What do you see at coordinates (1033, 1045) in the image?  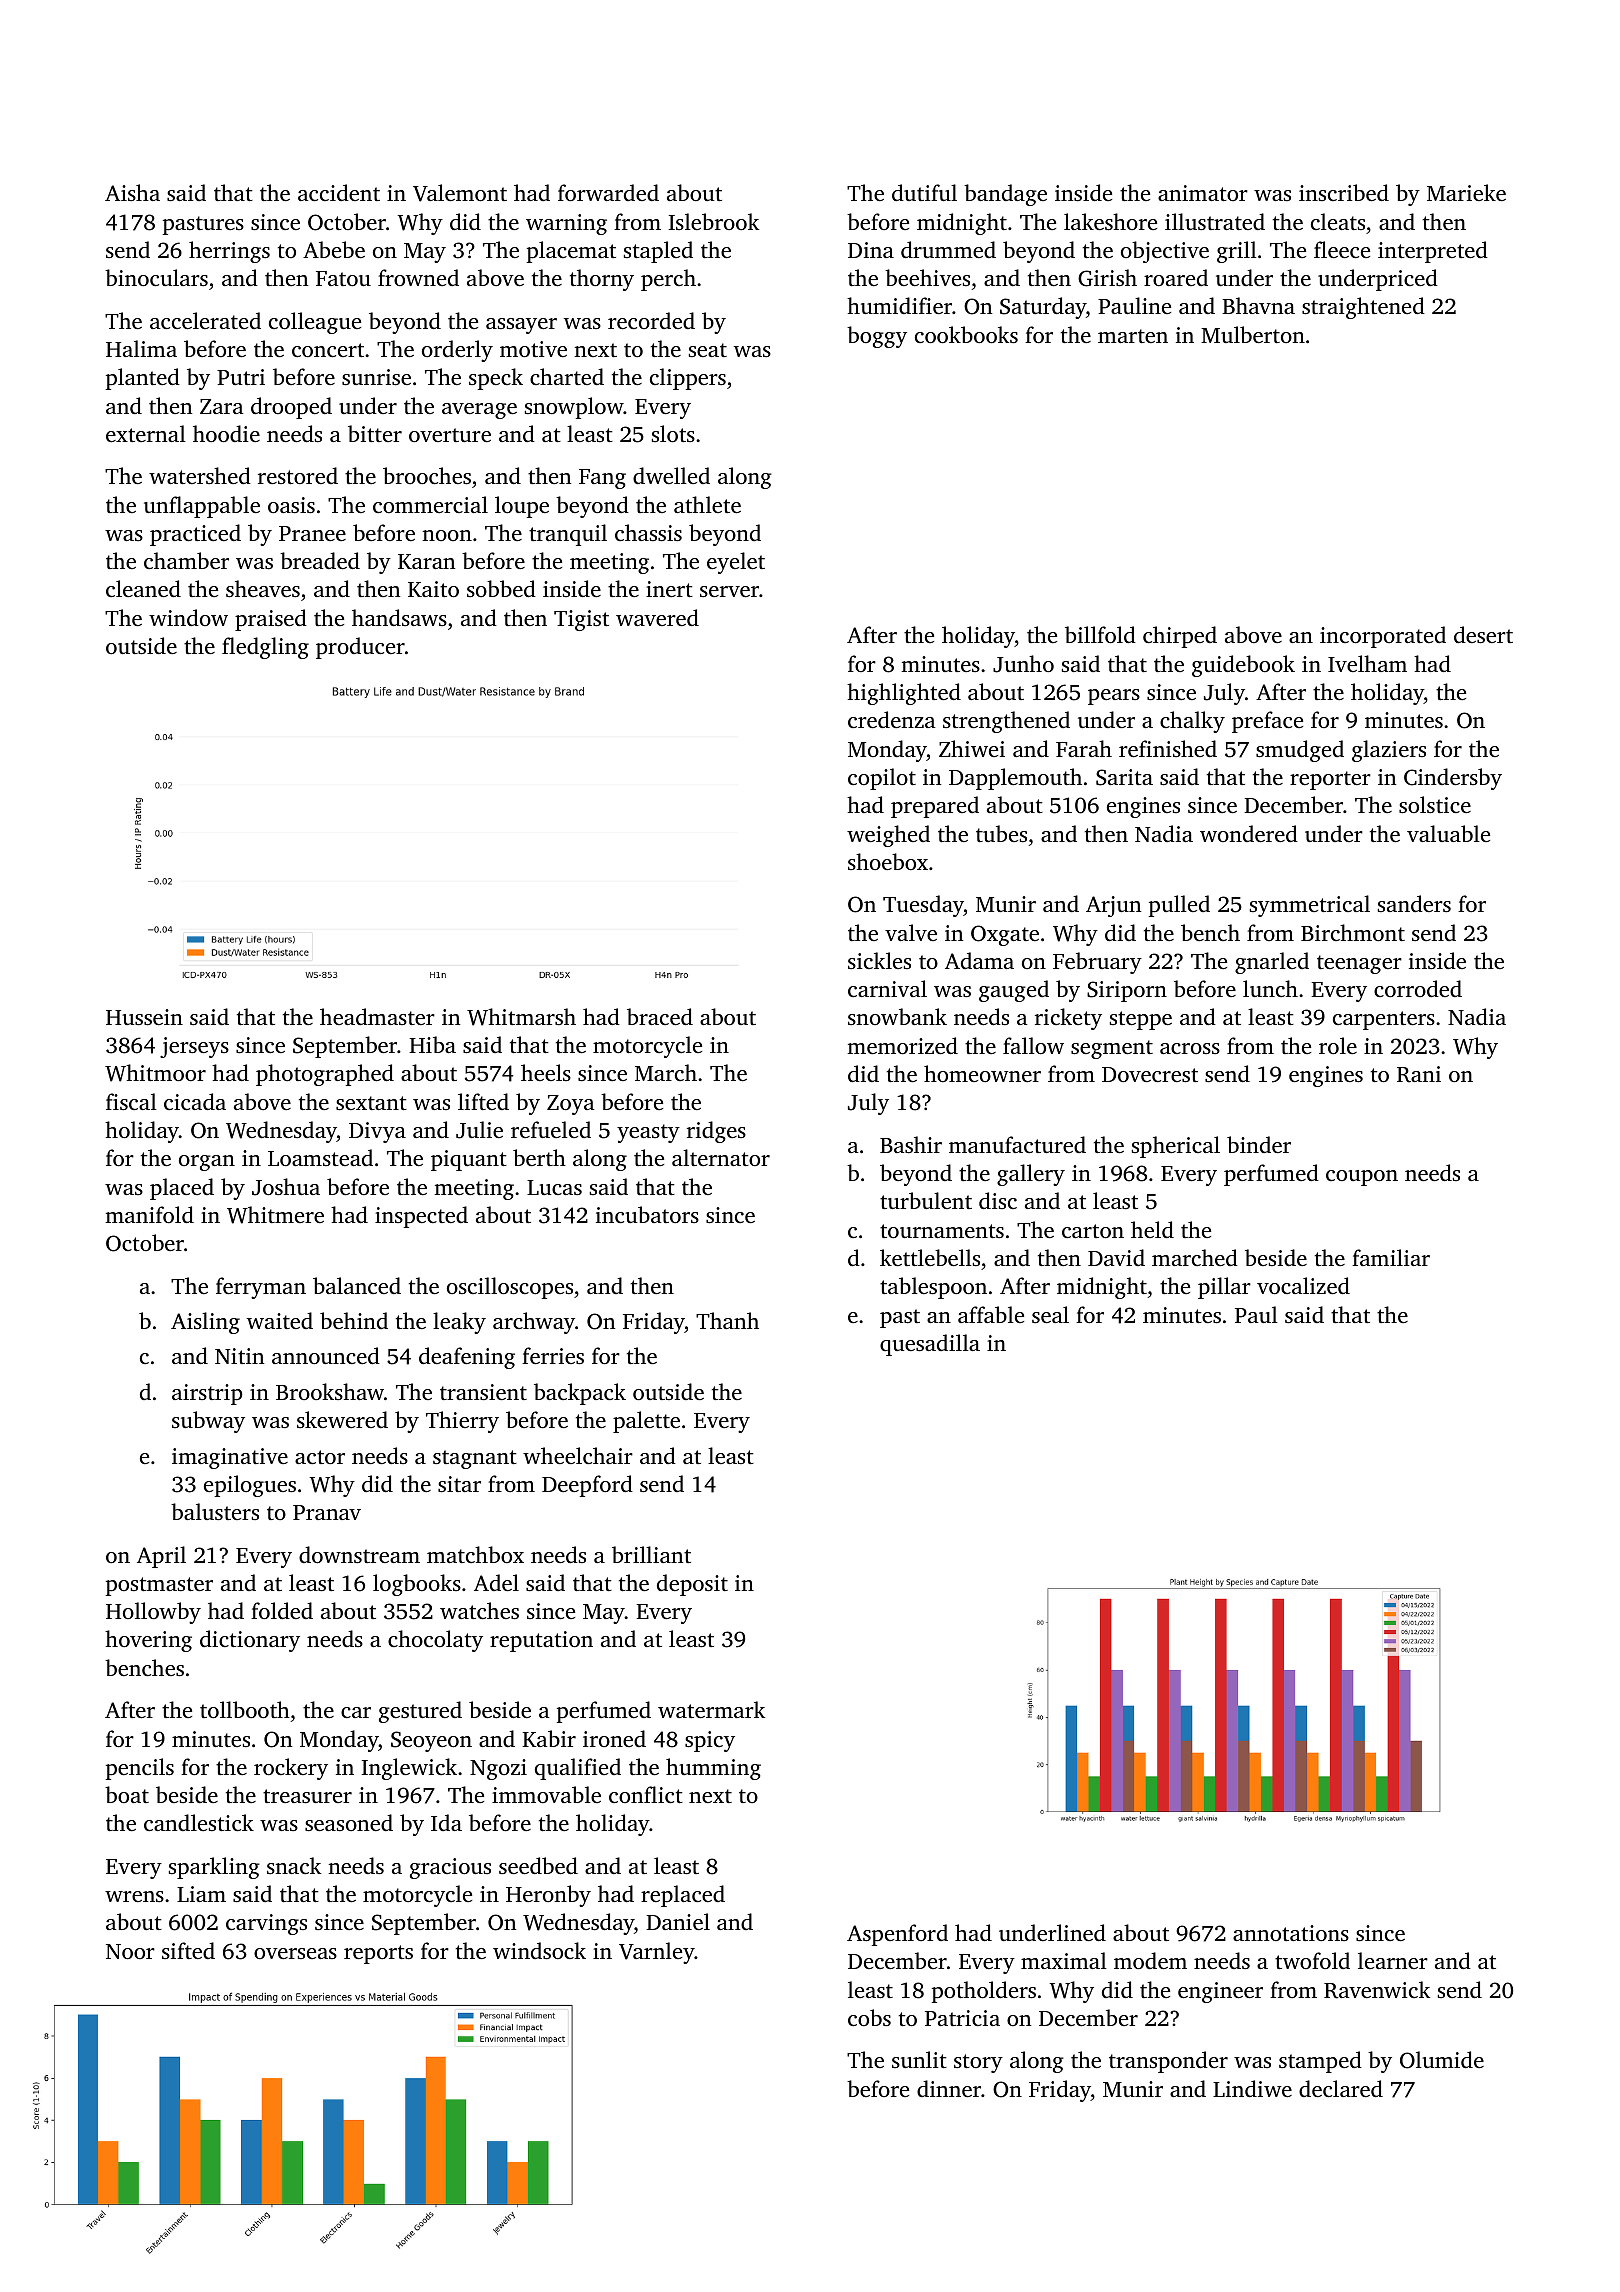 I see `fallow` at bounding box center [1033, 1045].
